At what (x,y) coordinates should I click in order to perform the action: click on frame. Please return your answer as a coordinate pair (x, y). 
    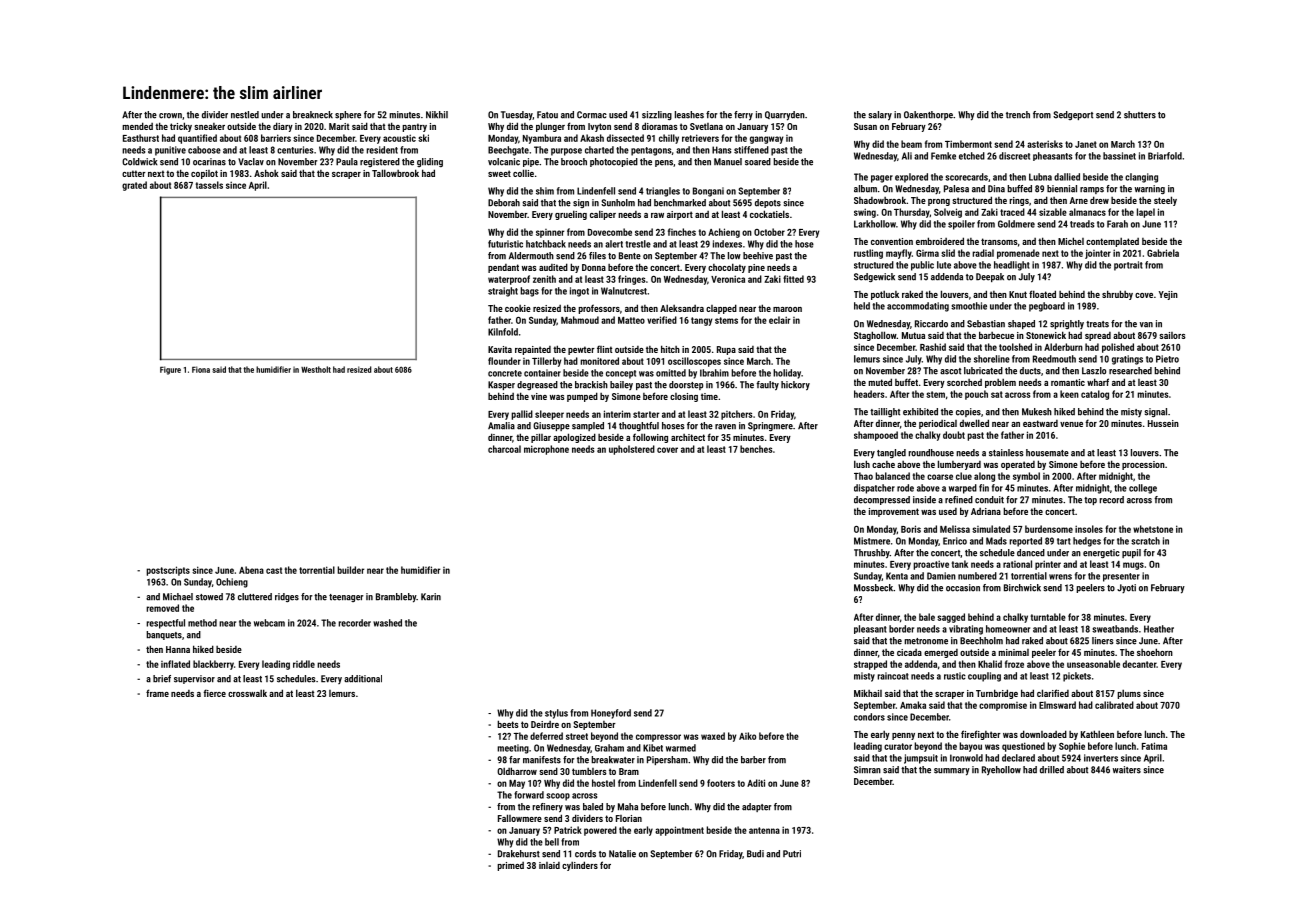
    Looking at the image, I should click on (157, 693).
